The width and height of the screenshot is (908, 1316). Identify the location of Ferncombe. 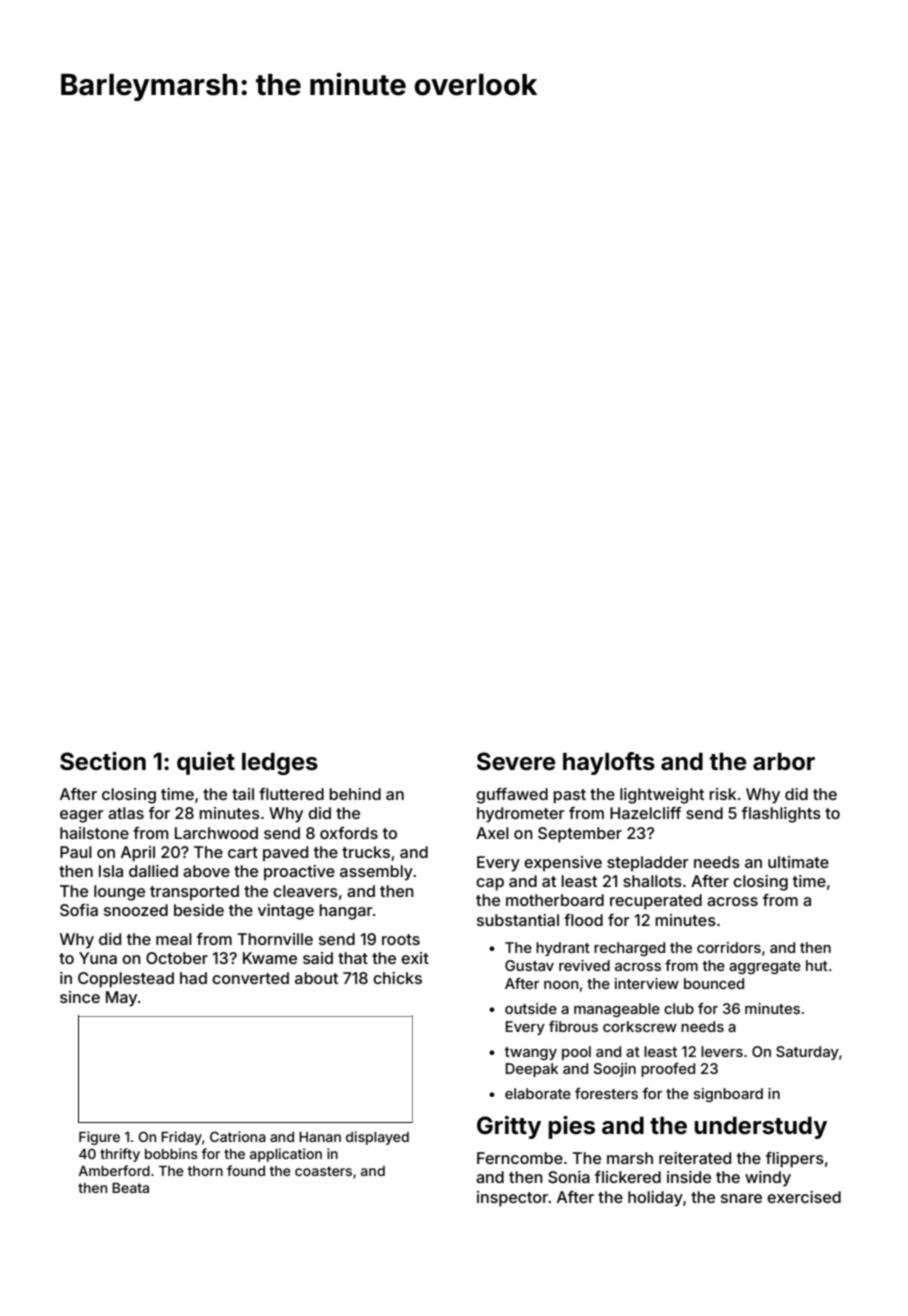
(520, 1158).
